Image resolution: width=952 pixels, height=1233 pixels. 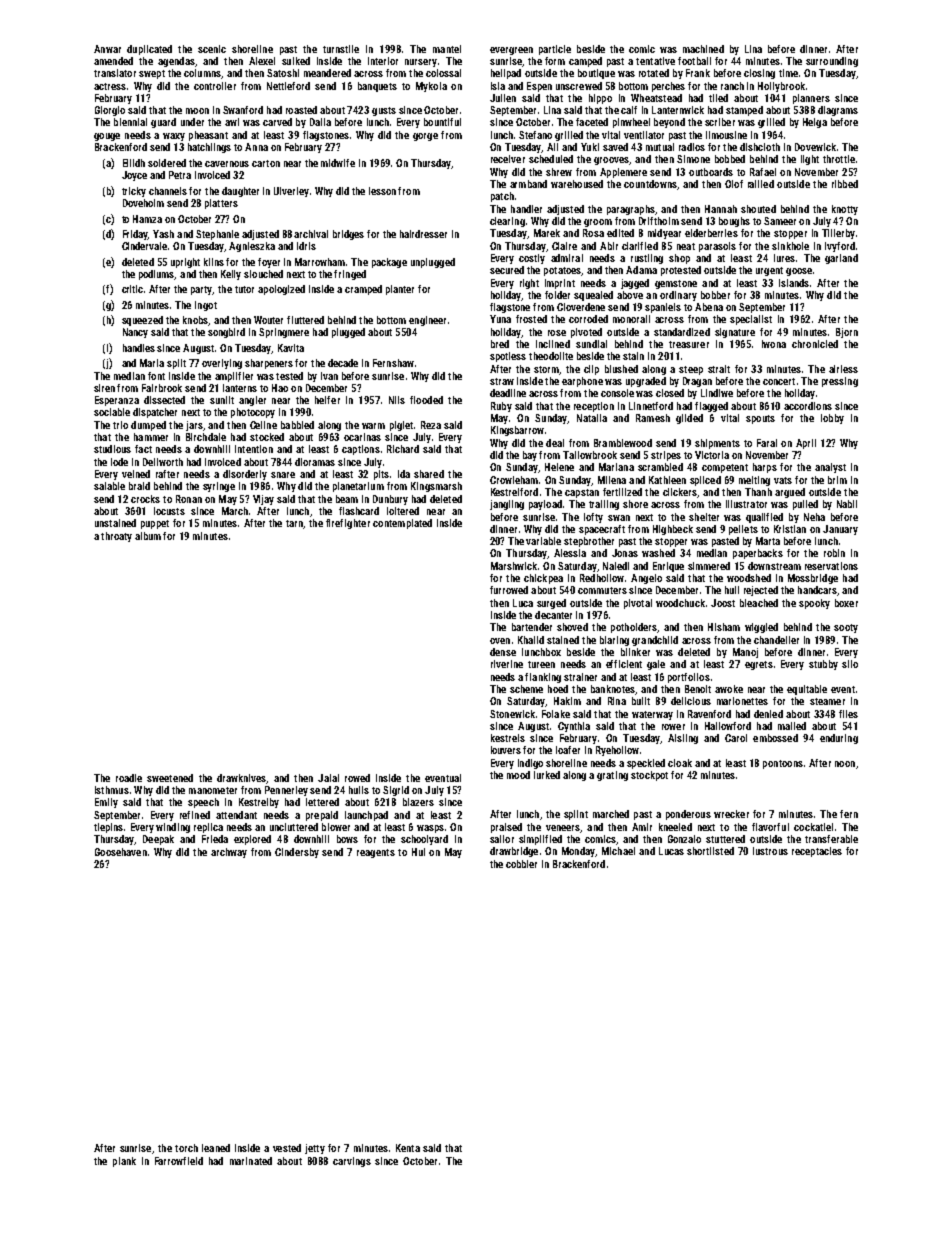 What do you see at coordinates (124, 1162) in the screenshot?
I see `plank` at bounding box center [124, 1162].
